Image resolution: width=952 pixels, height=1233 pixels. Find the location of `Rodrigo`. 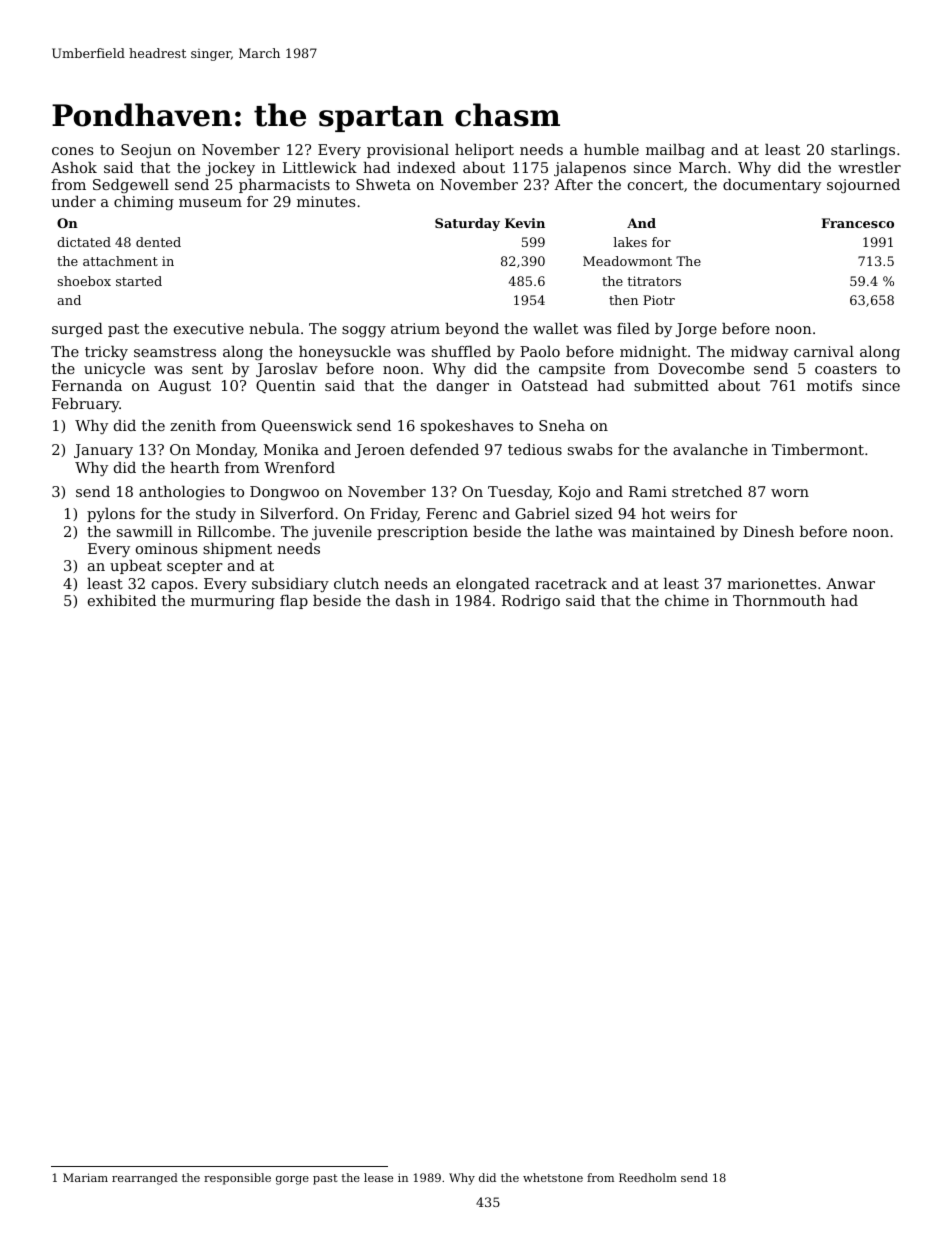

Rodrigo is located at coordinates (531, 602).
